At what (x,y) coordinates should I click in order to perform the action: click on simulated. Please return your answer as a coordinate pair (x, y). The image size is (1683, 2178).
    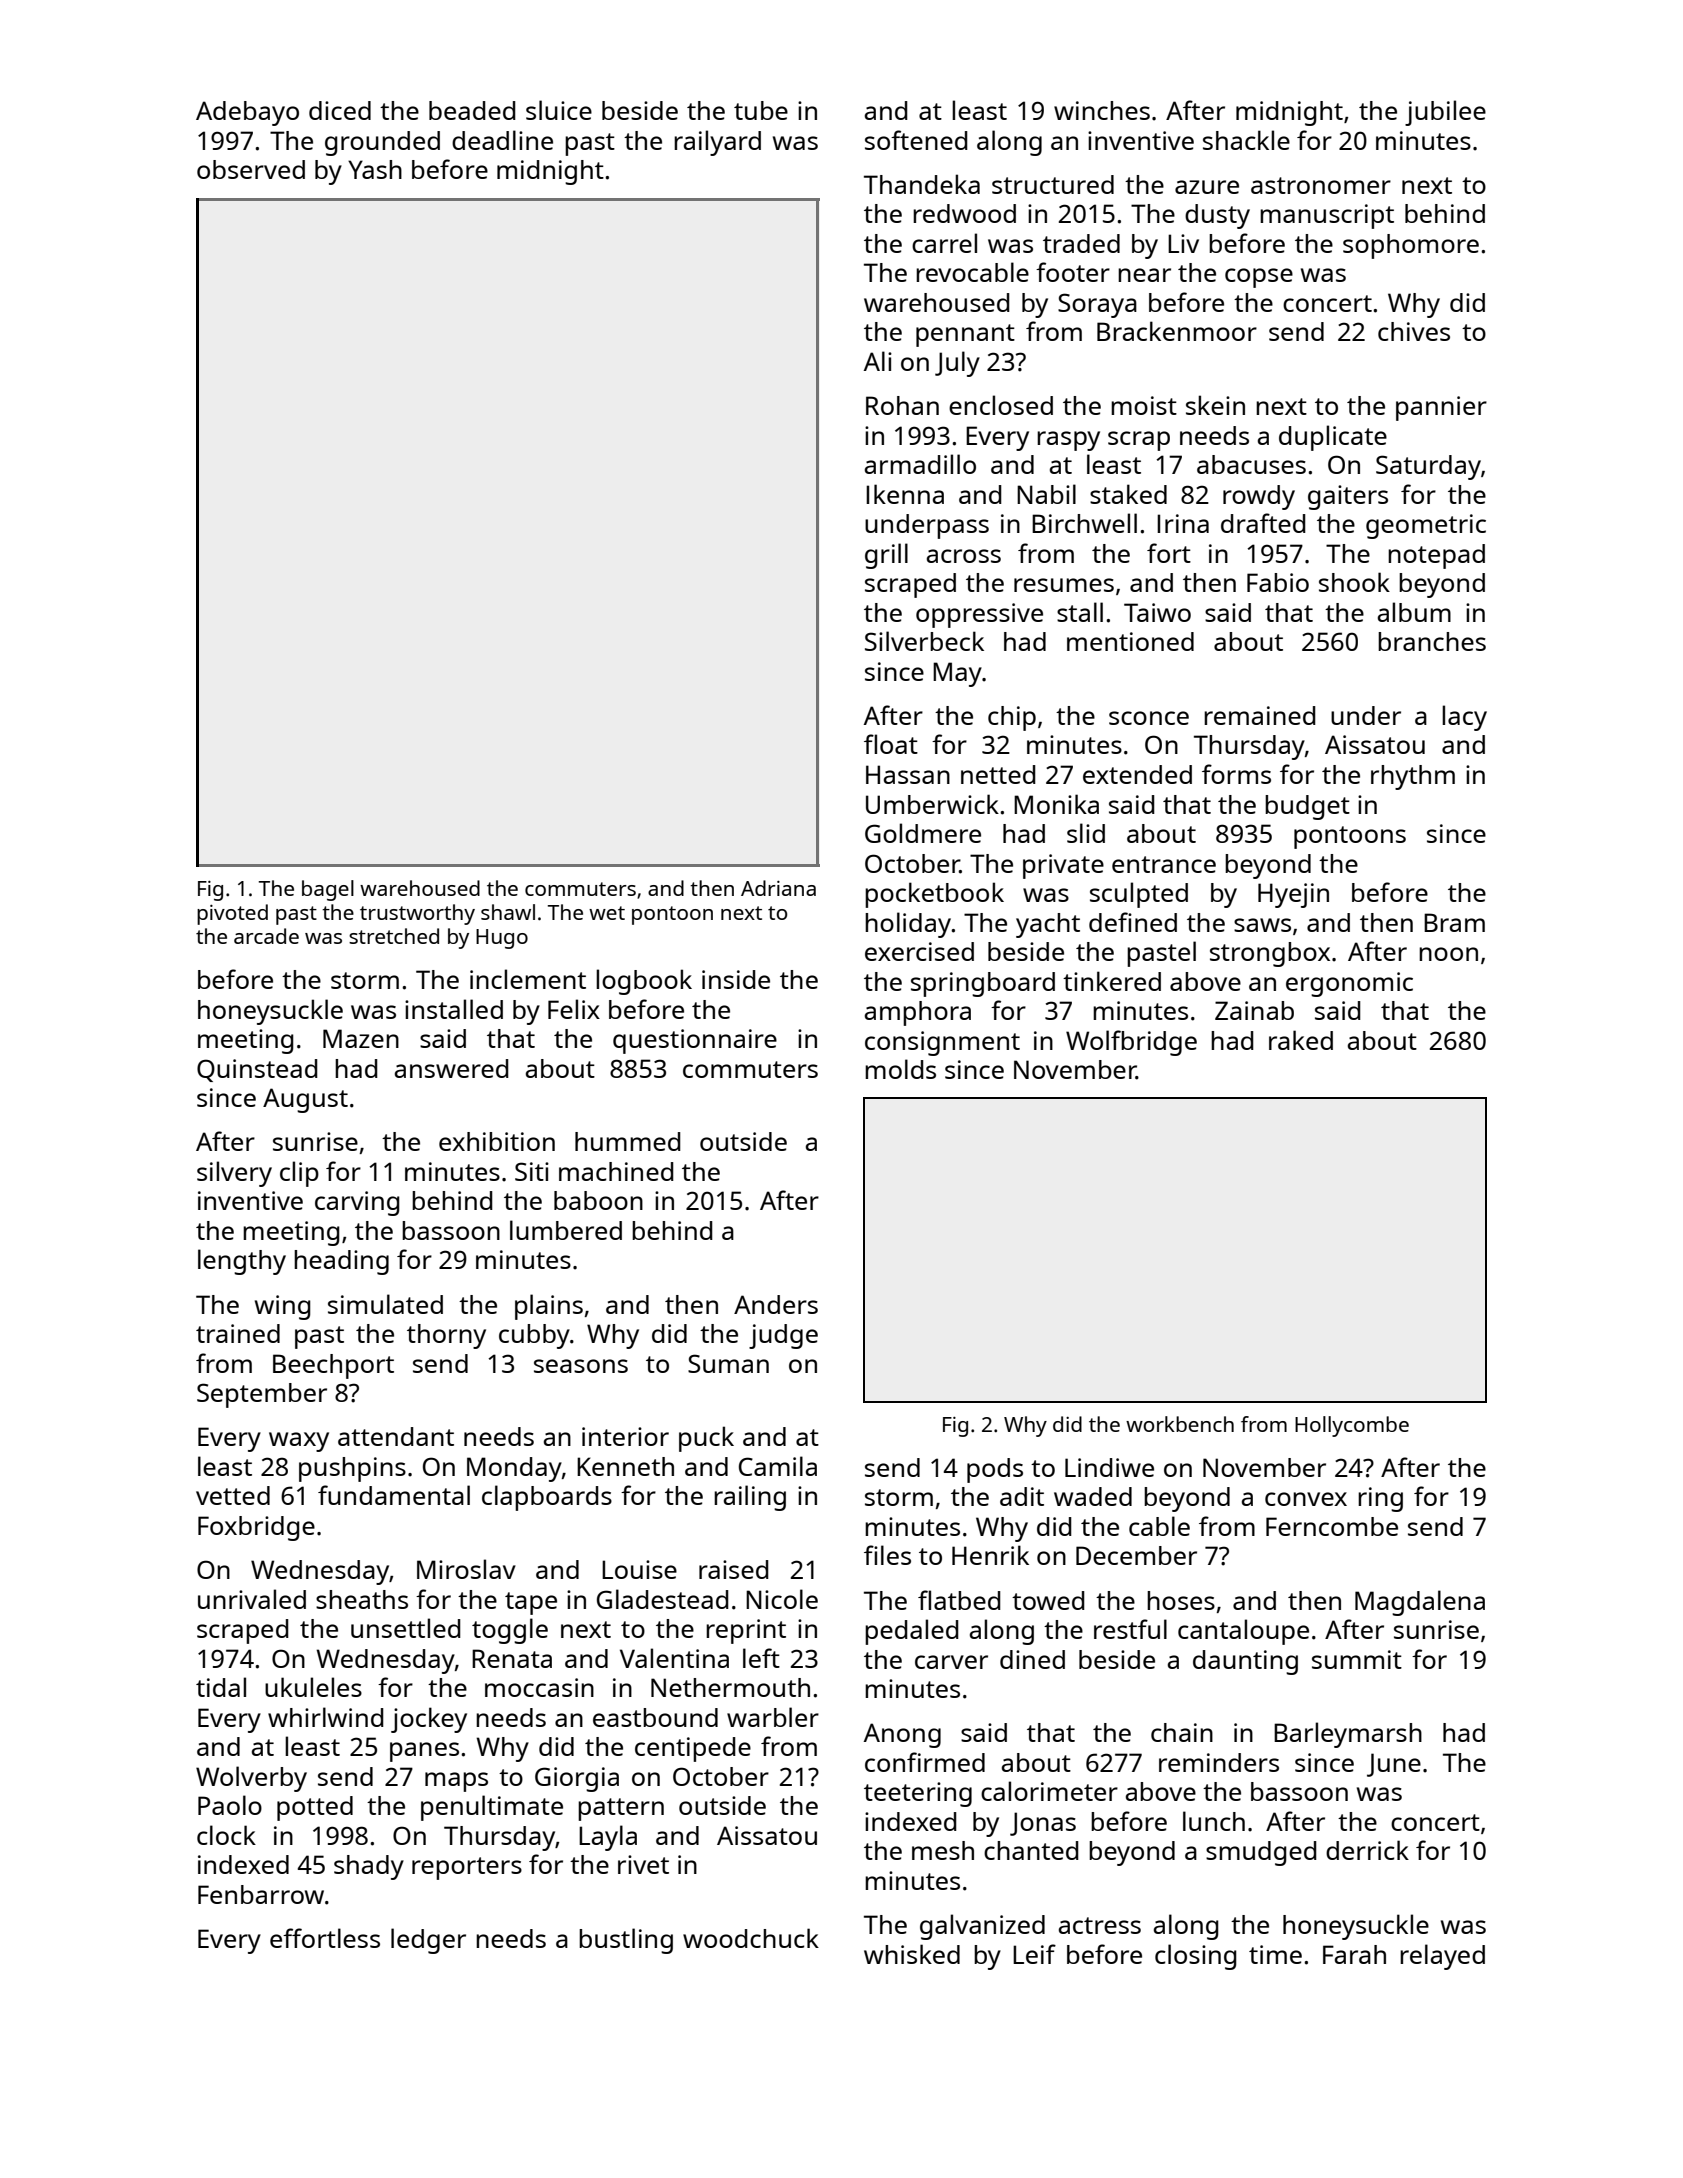
    Looking at the image, I should click on (385, 1304).
